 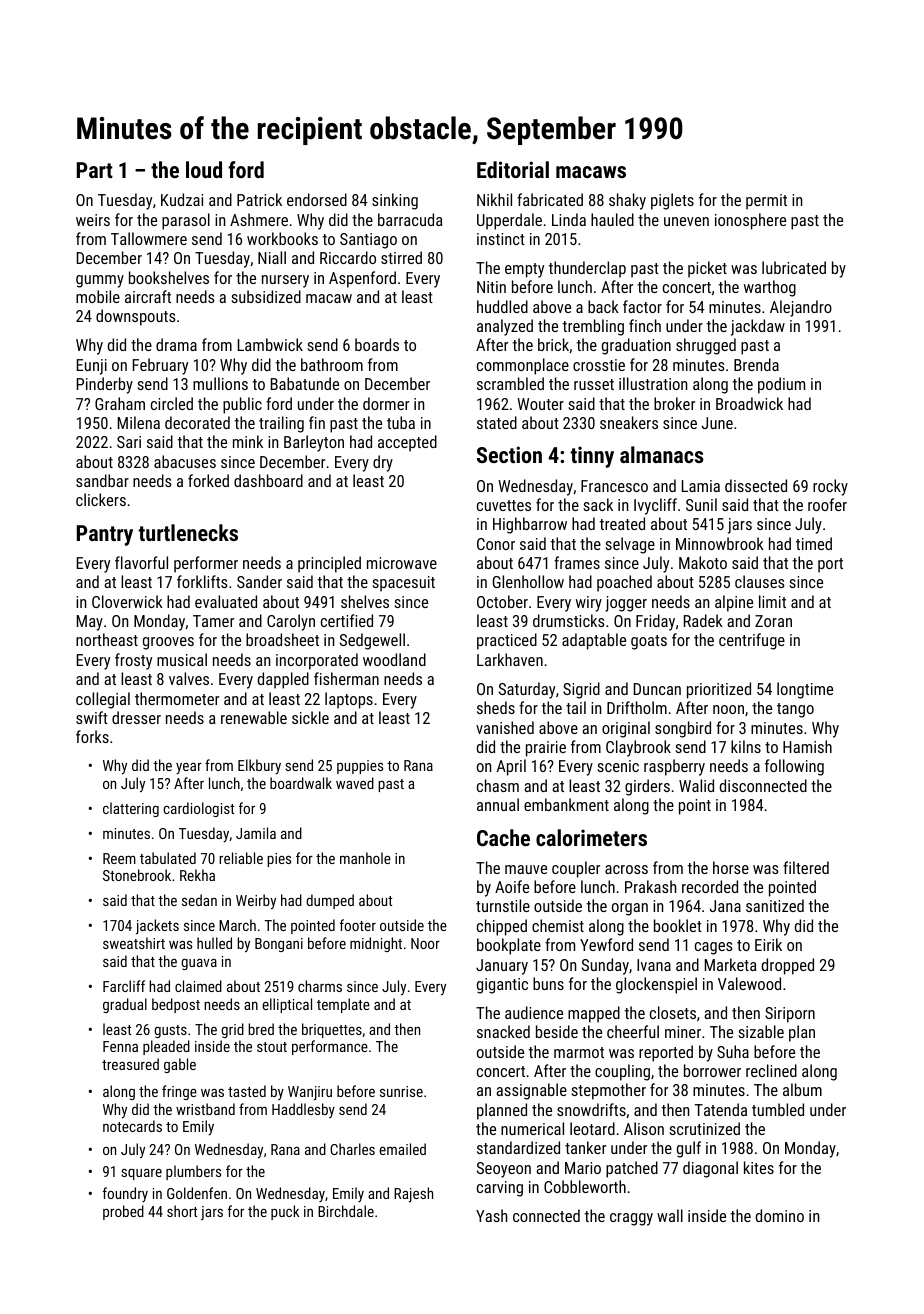 What do you see at coordinates (305, 383) in the document?
I see `Babatunde` at bounding box center [305, 383].
